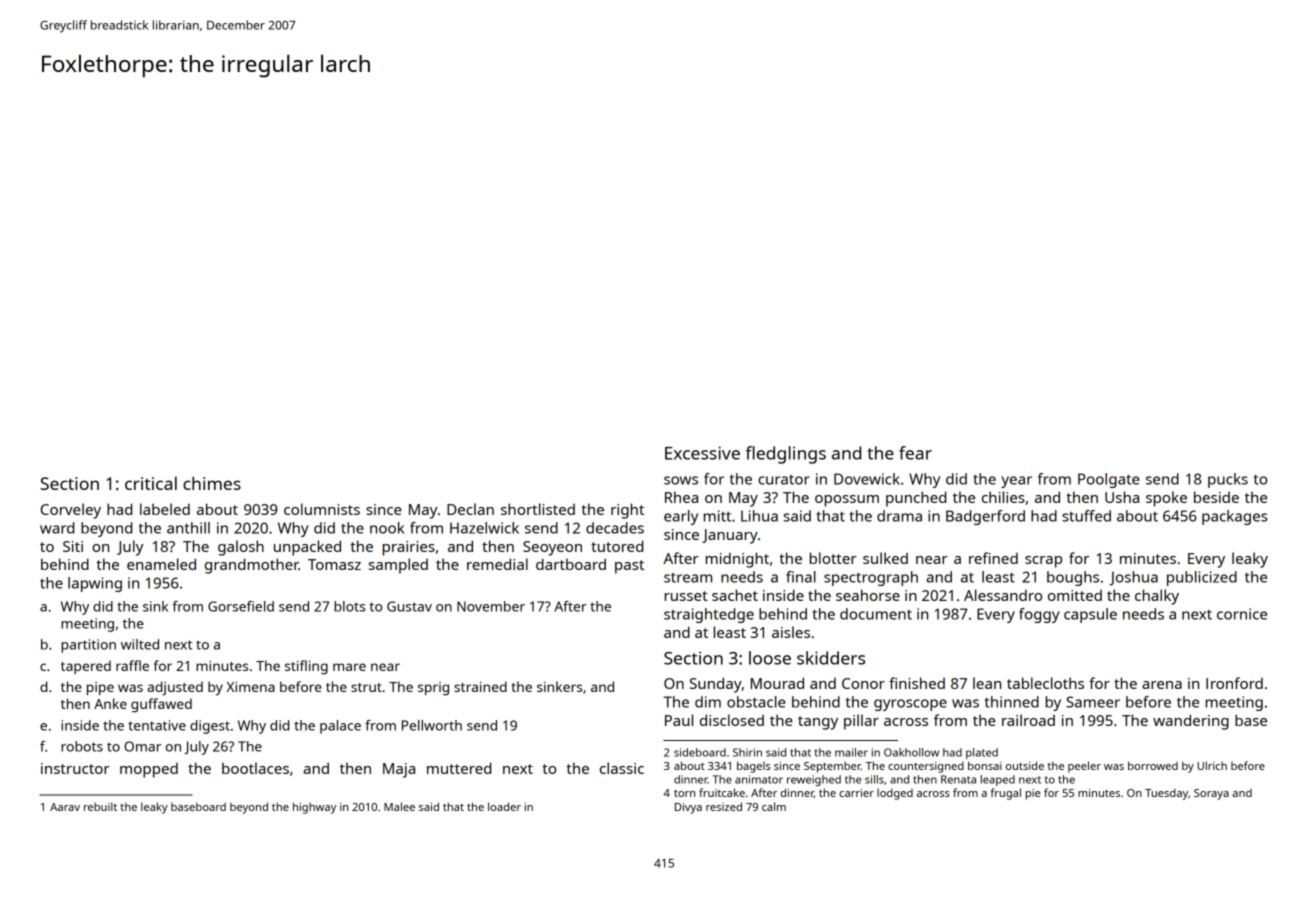  What do you see at coordinates (722, 792) in the document?
I see `fruitcake` at bounding box center [722, 792].
